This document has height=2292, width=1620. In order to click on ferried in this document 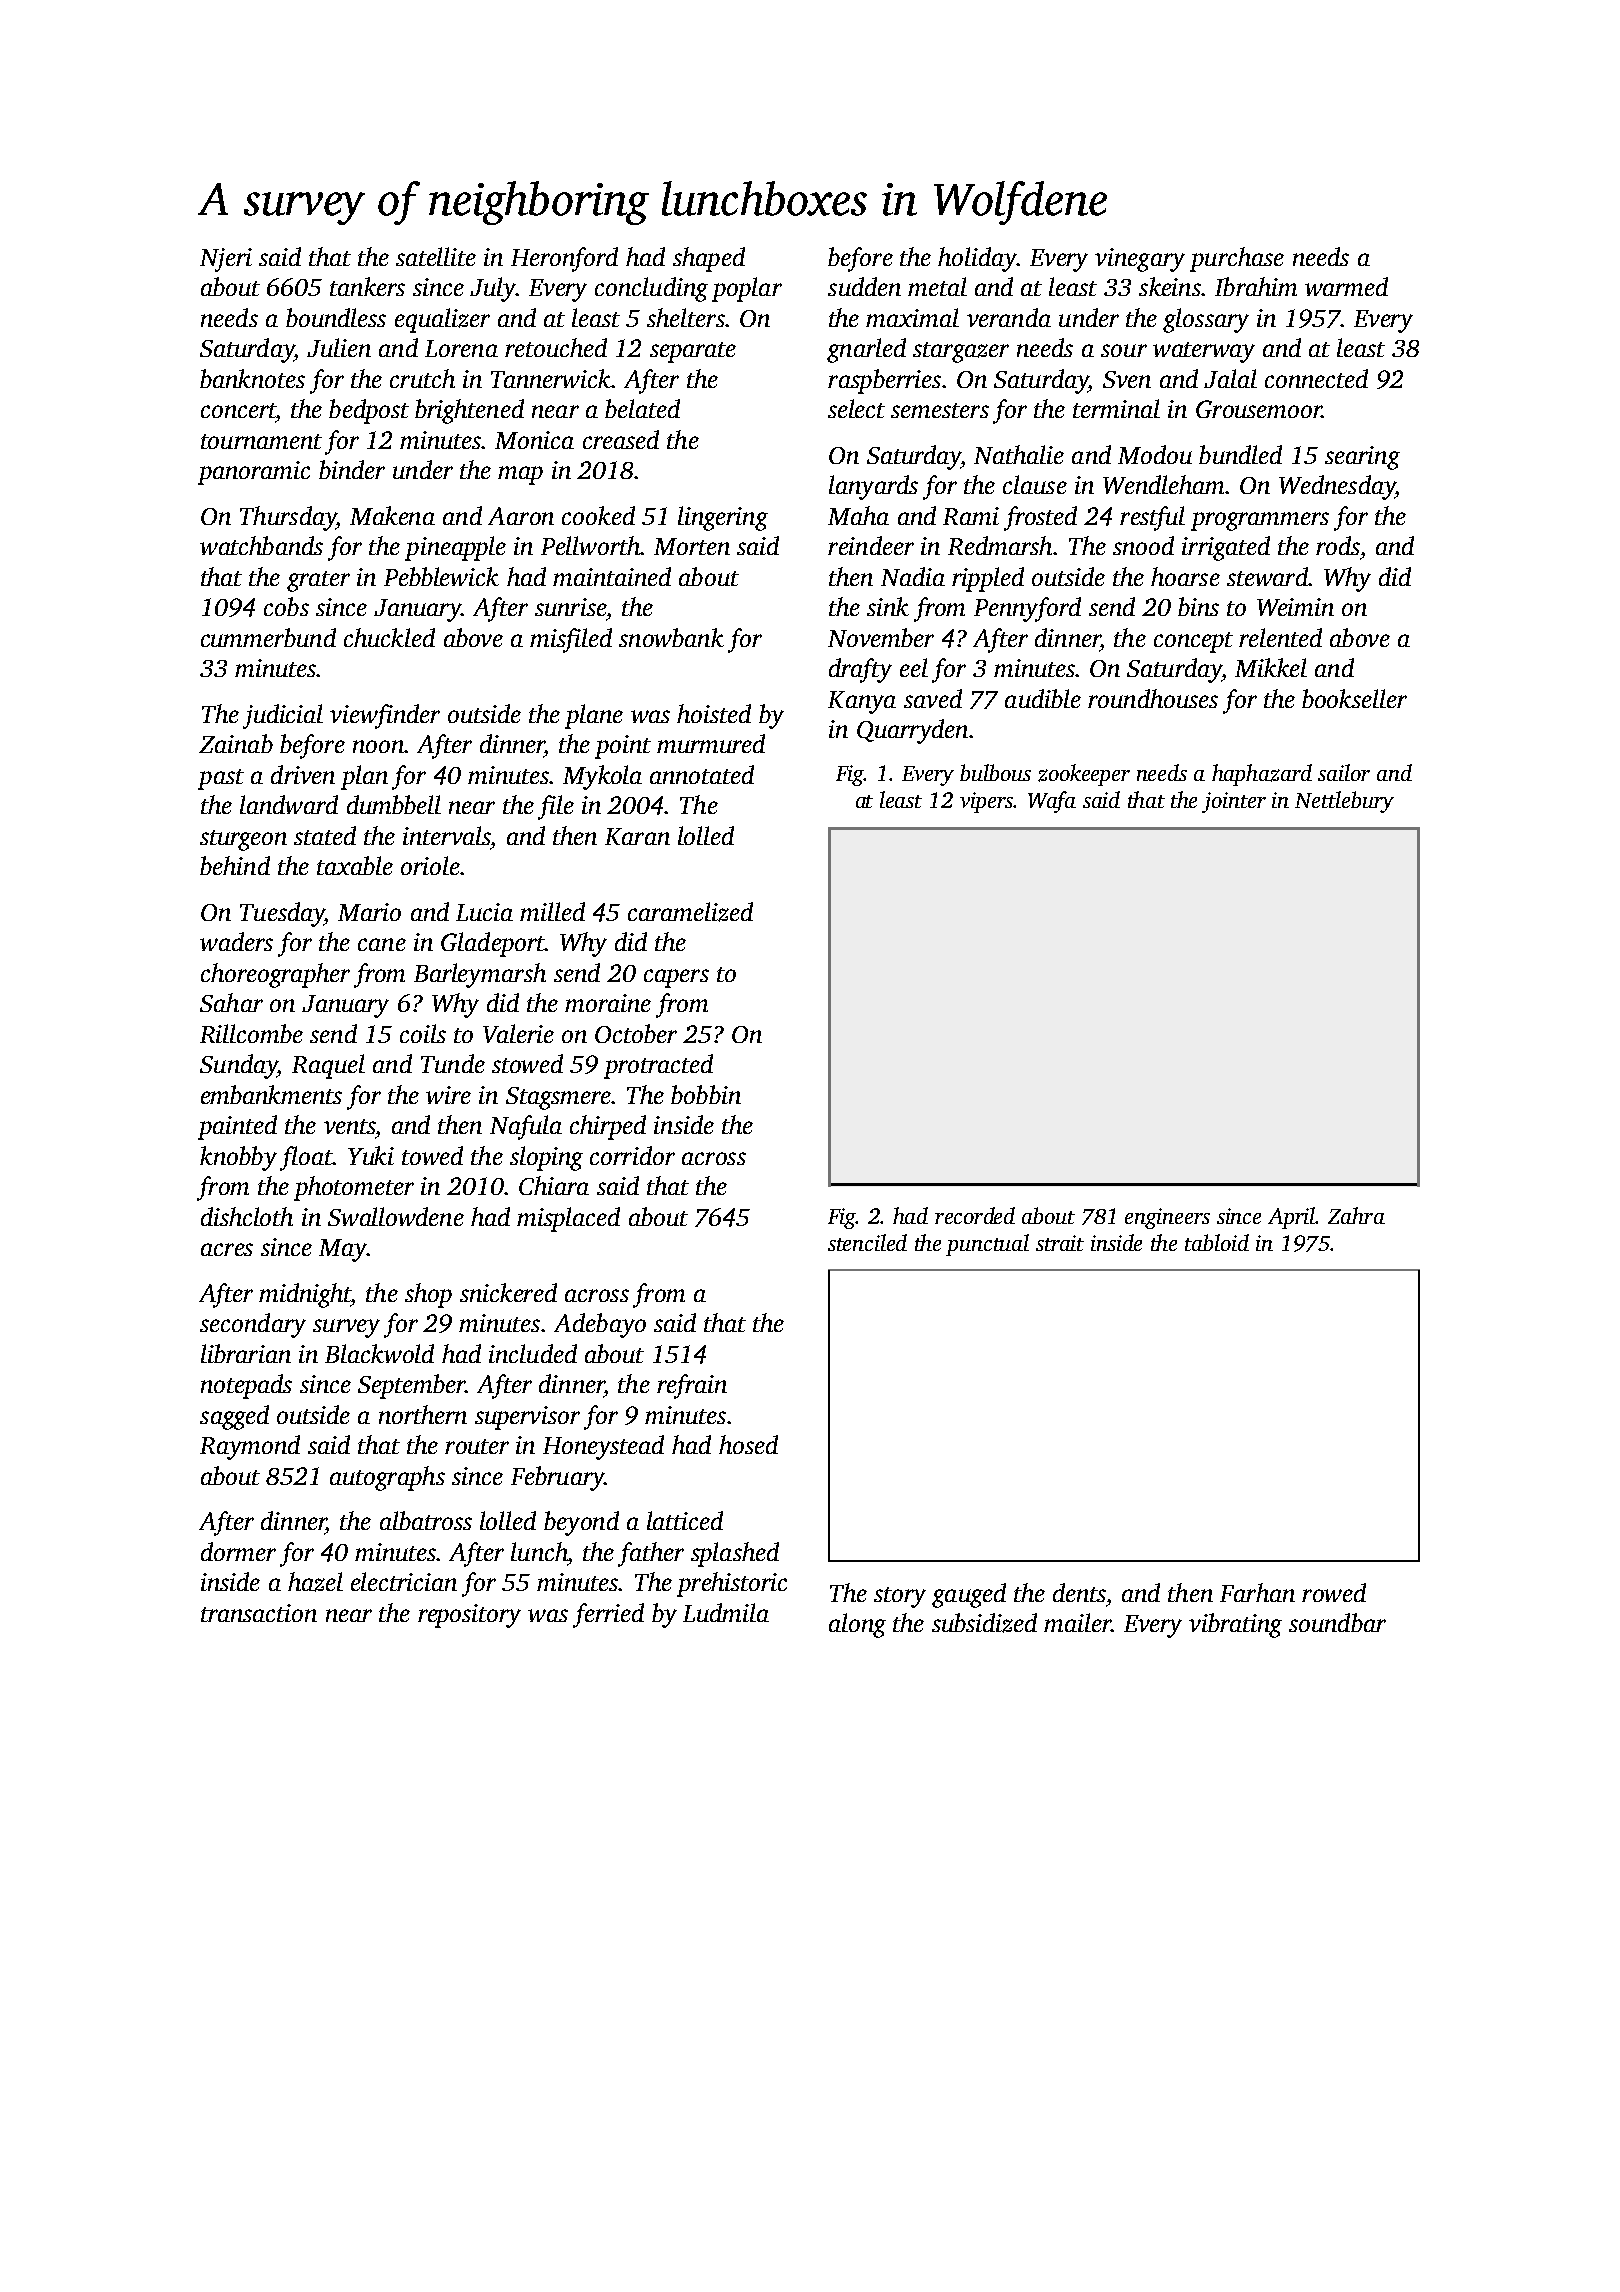, I will do `click(608, 1615)`.
